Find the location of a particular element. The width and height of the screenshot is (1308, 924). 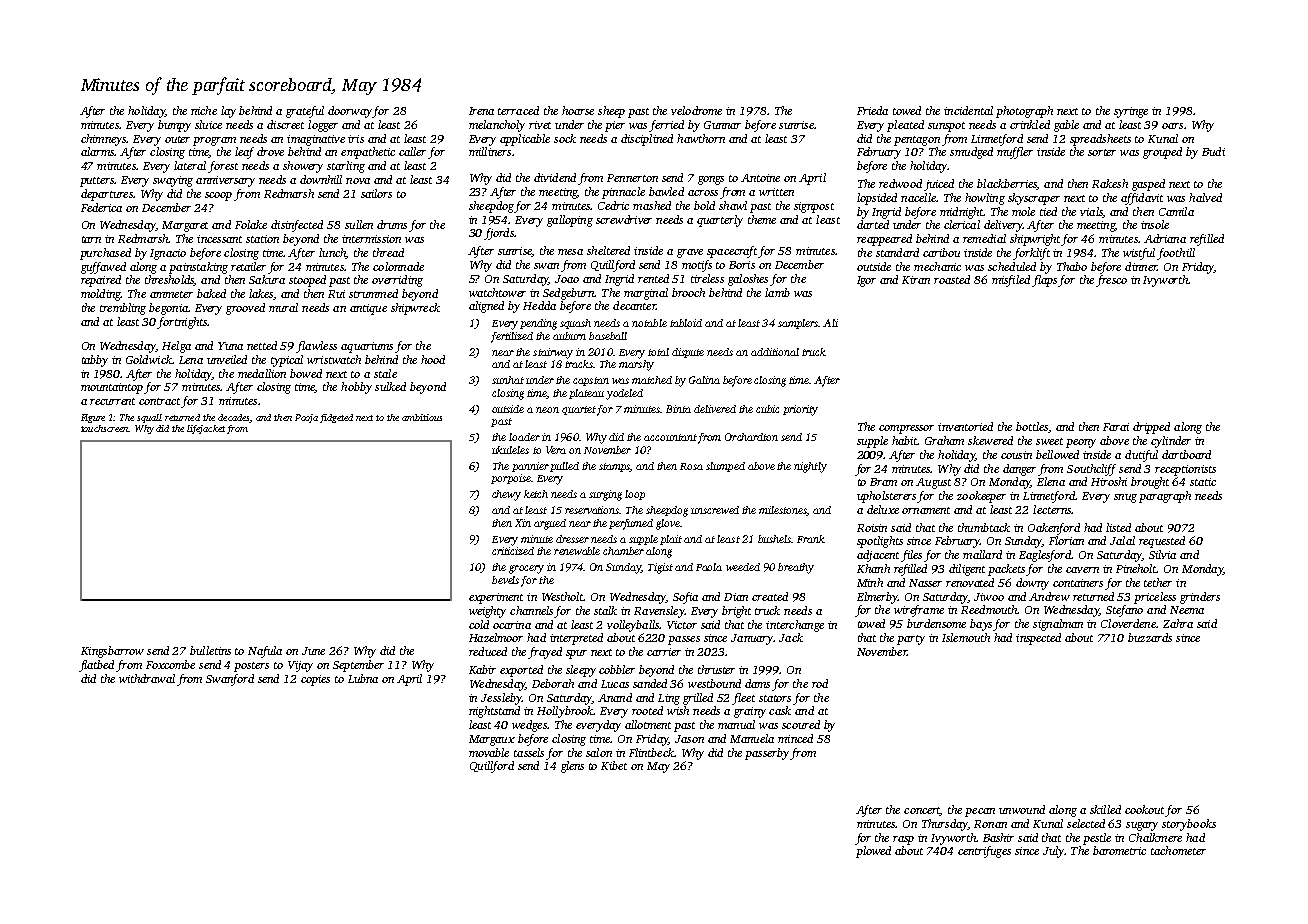

movable is located at coordinates (489, 752).
